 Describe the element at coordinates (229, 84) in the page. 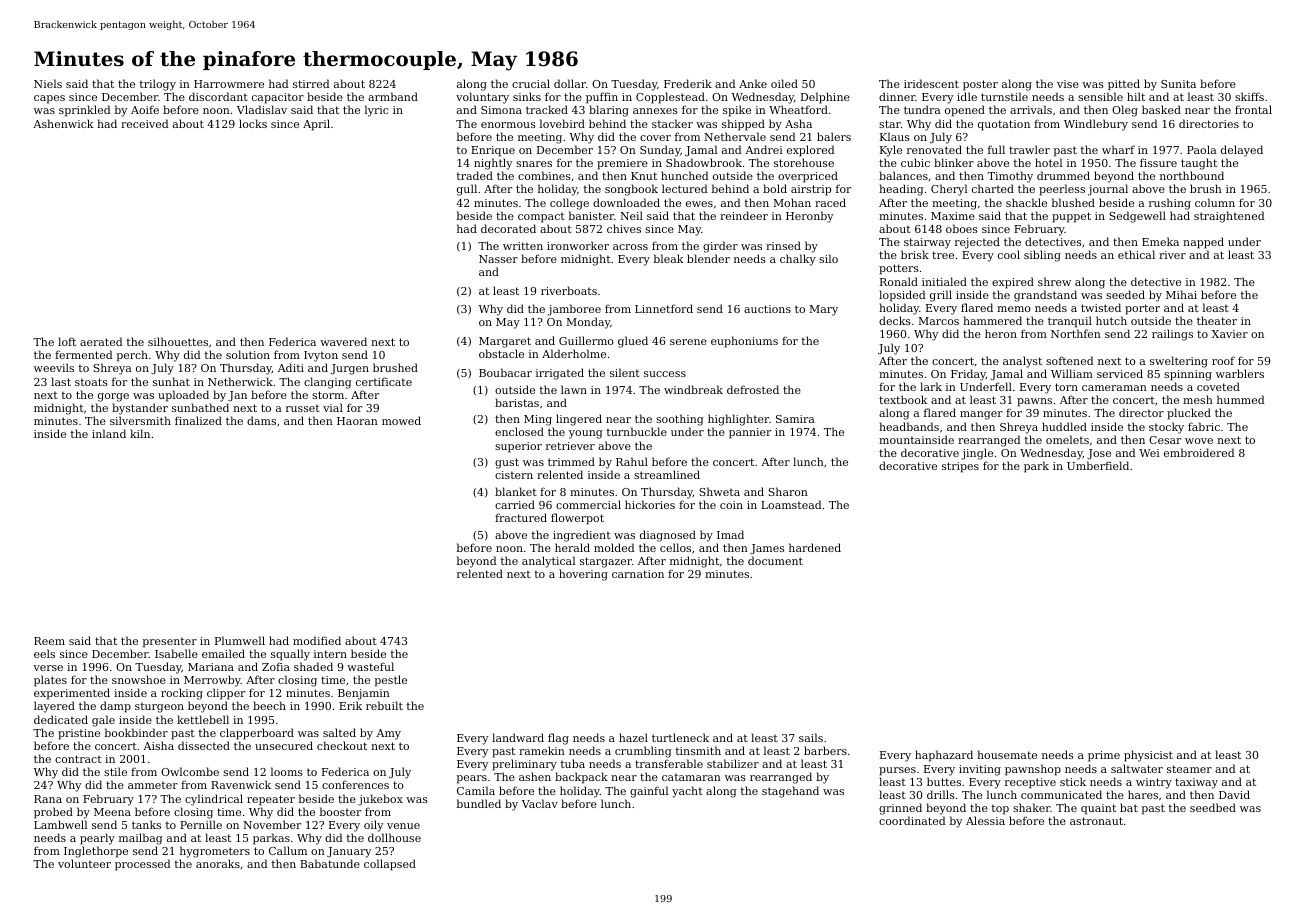

I see `Harrowmere` at that location.
